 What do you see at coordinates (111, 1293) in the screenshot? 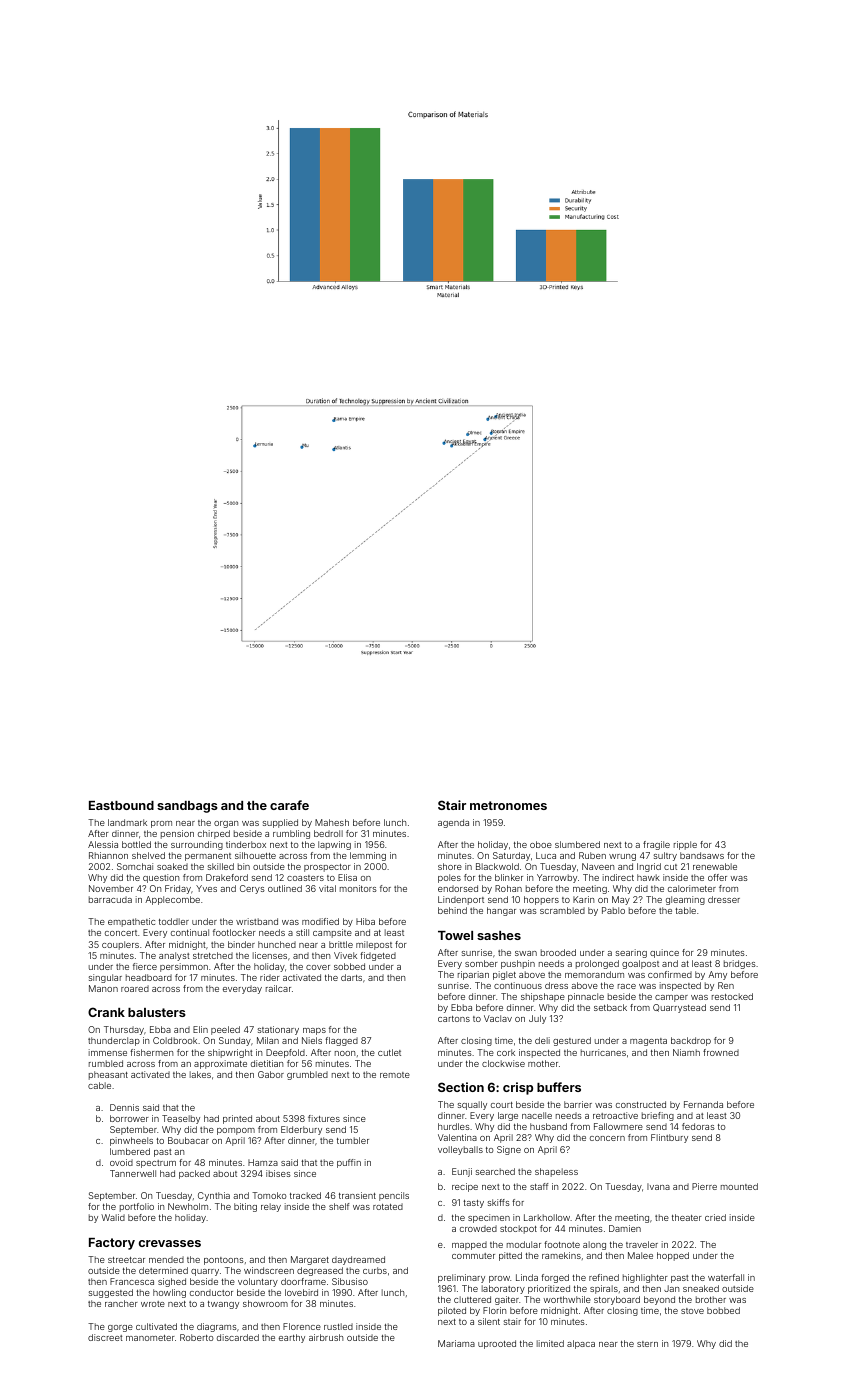
I see `suggested` at bounding box center [111, 1293].
